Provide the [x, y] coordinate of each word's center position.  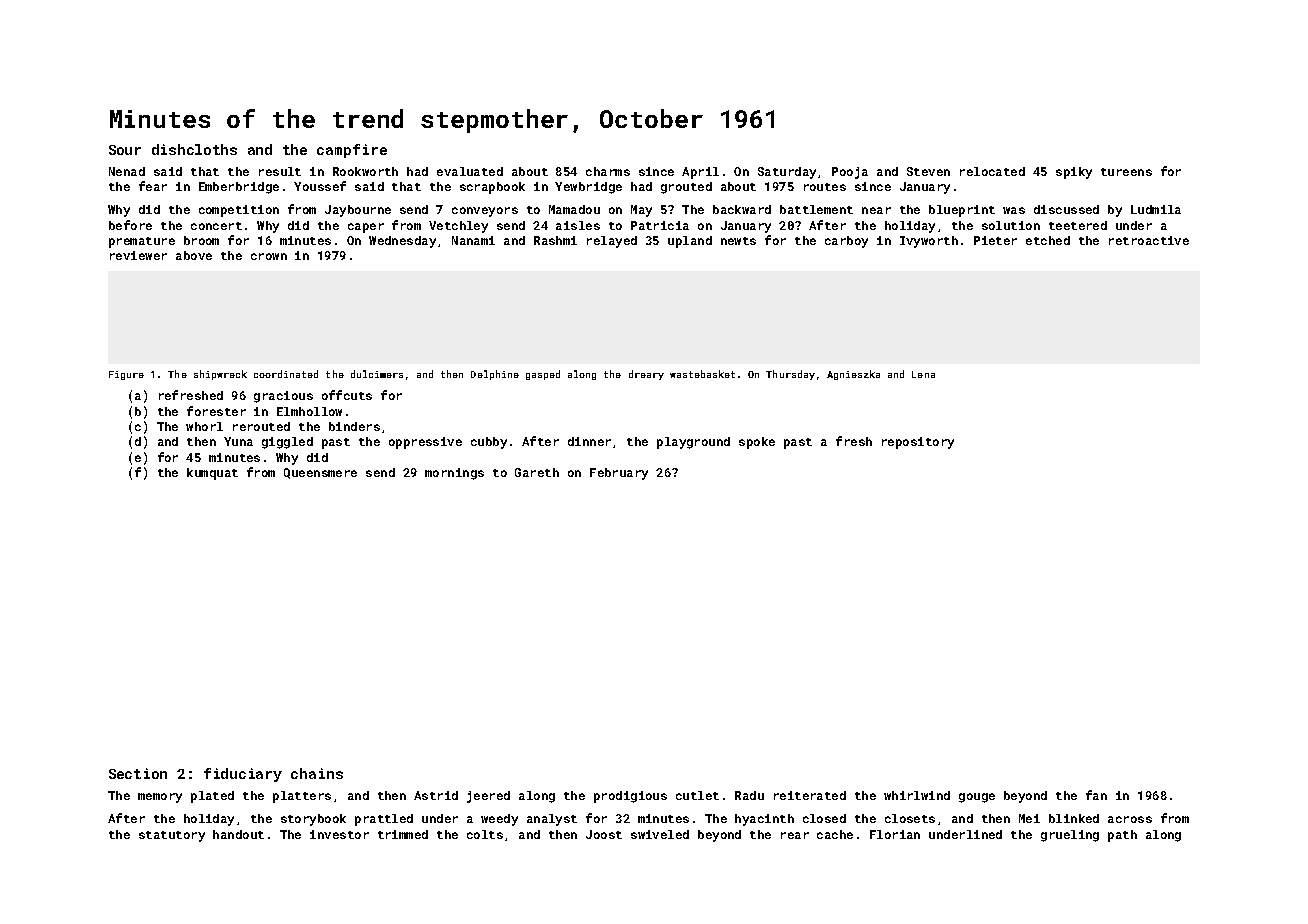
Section [138, 773]
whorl [204, 426]
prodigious [630, 797]
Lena [923, 374]
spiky [1074, 173]
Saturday [787, 173]
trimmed [403, 834]
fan [1096, 795]
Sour [125, 150]
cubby [489, 443]
